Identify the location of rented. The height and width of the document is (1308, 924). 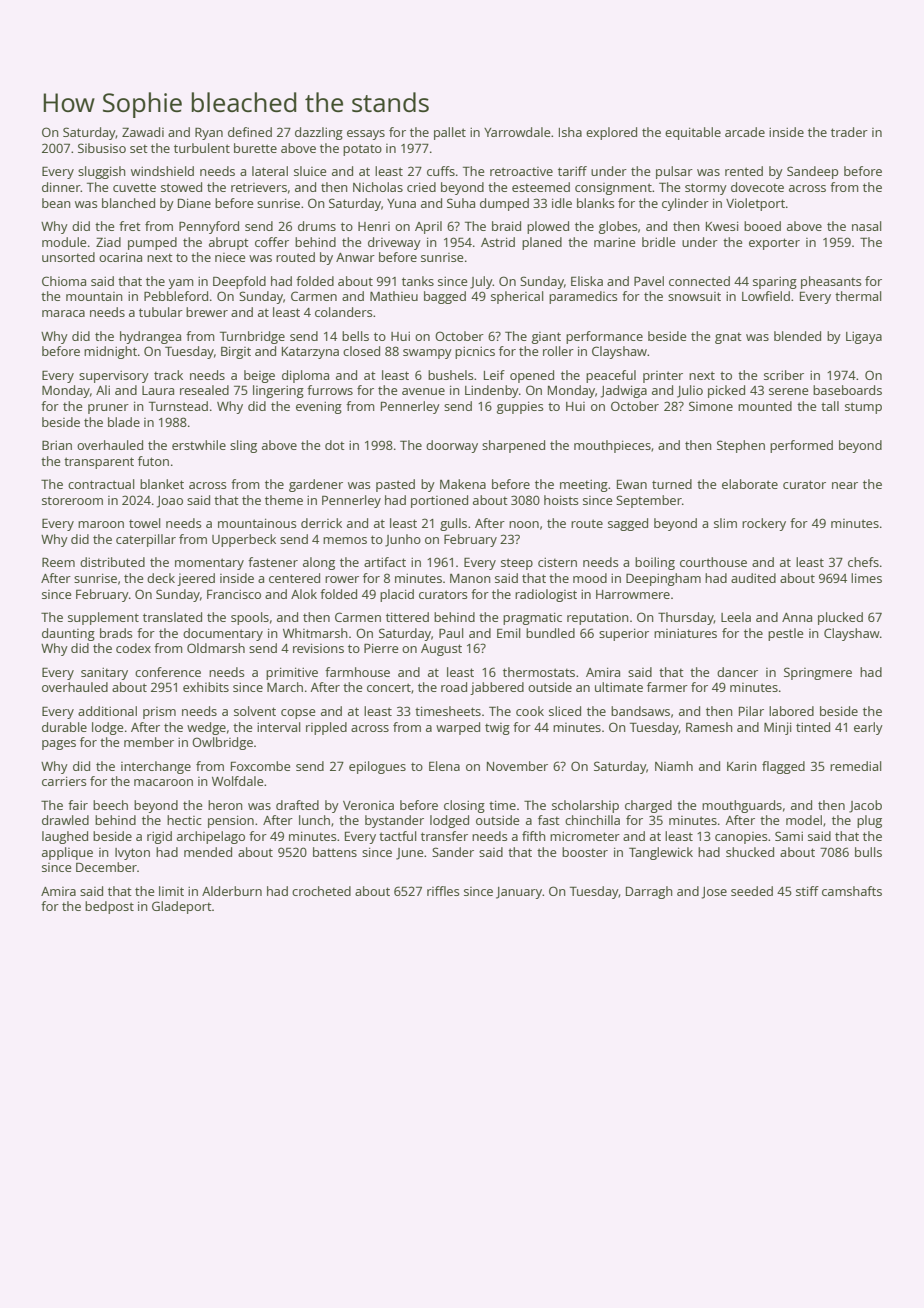
(744, 171).
